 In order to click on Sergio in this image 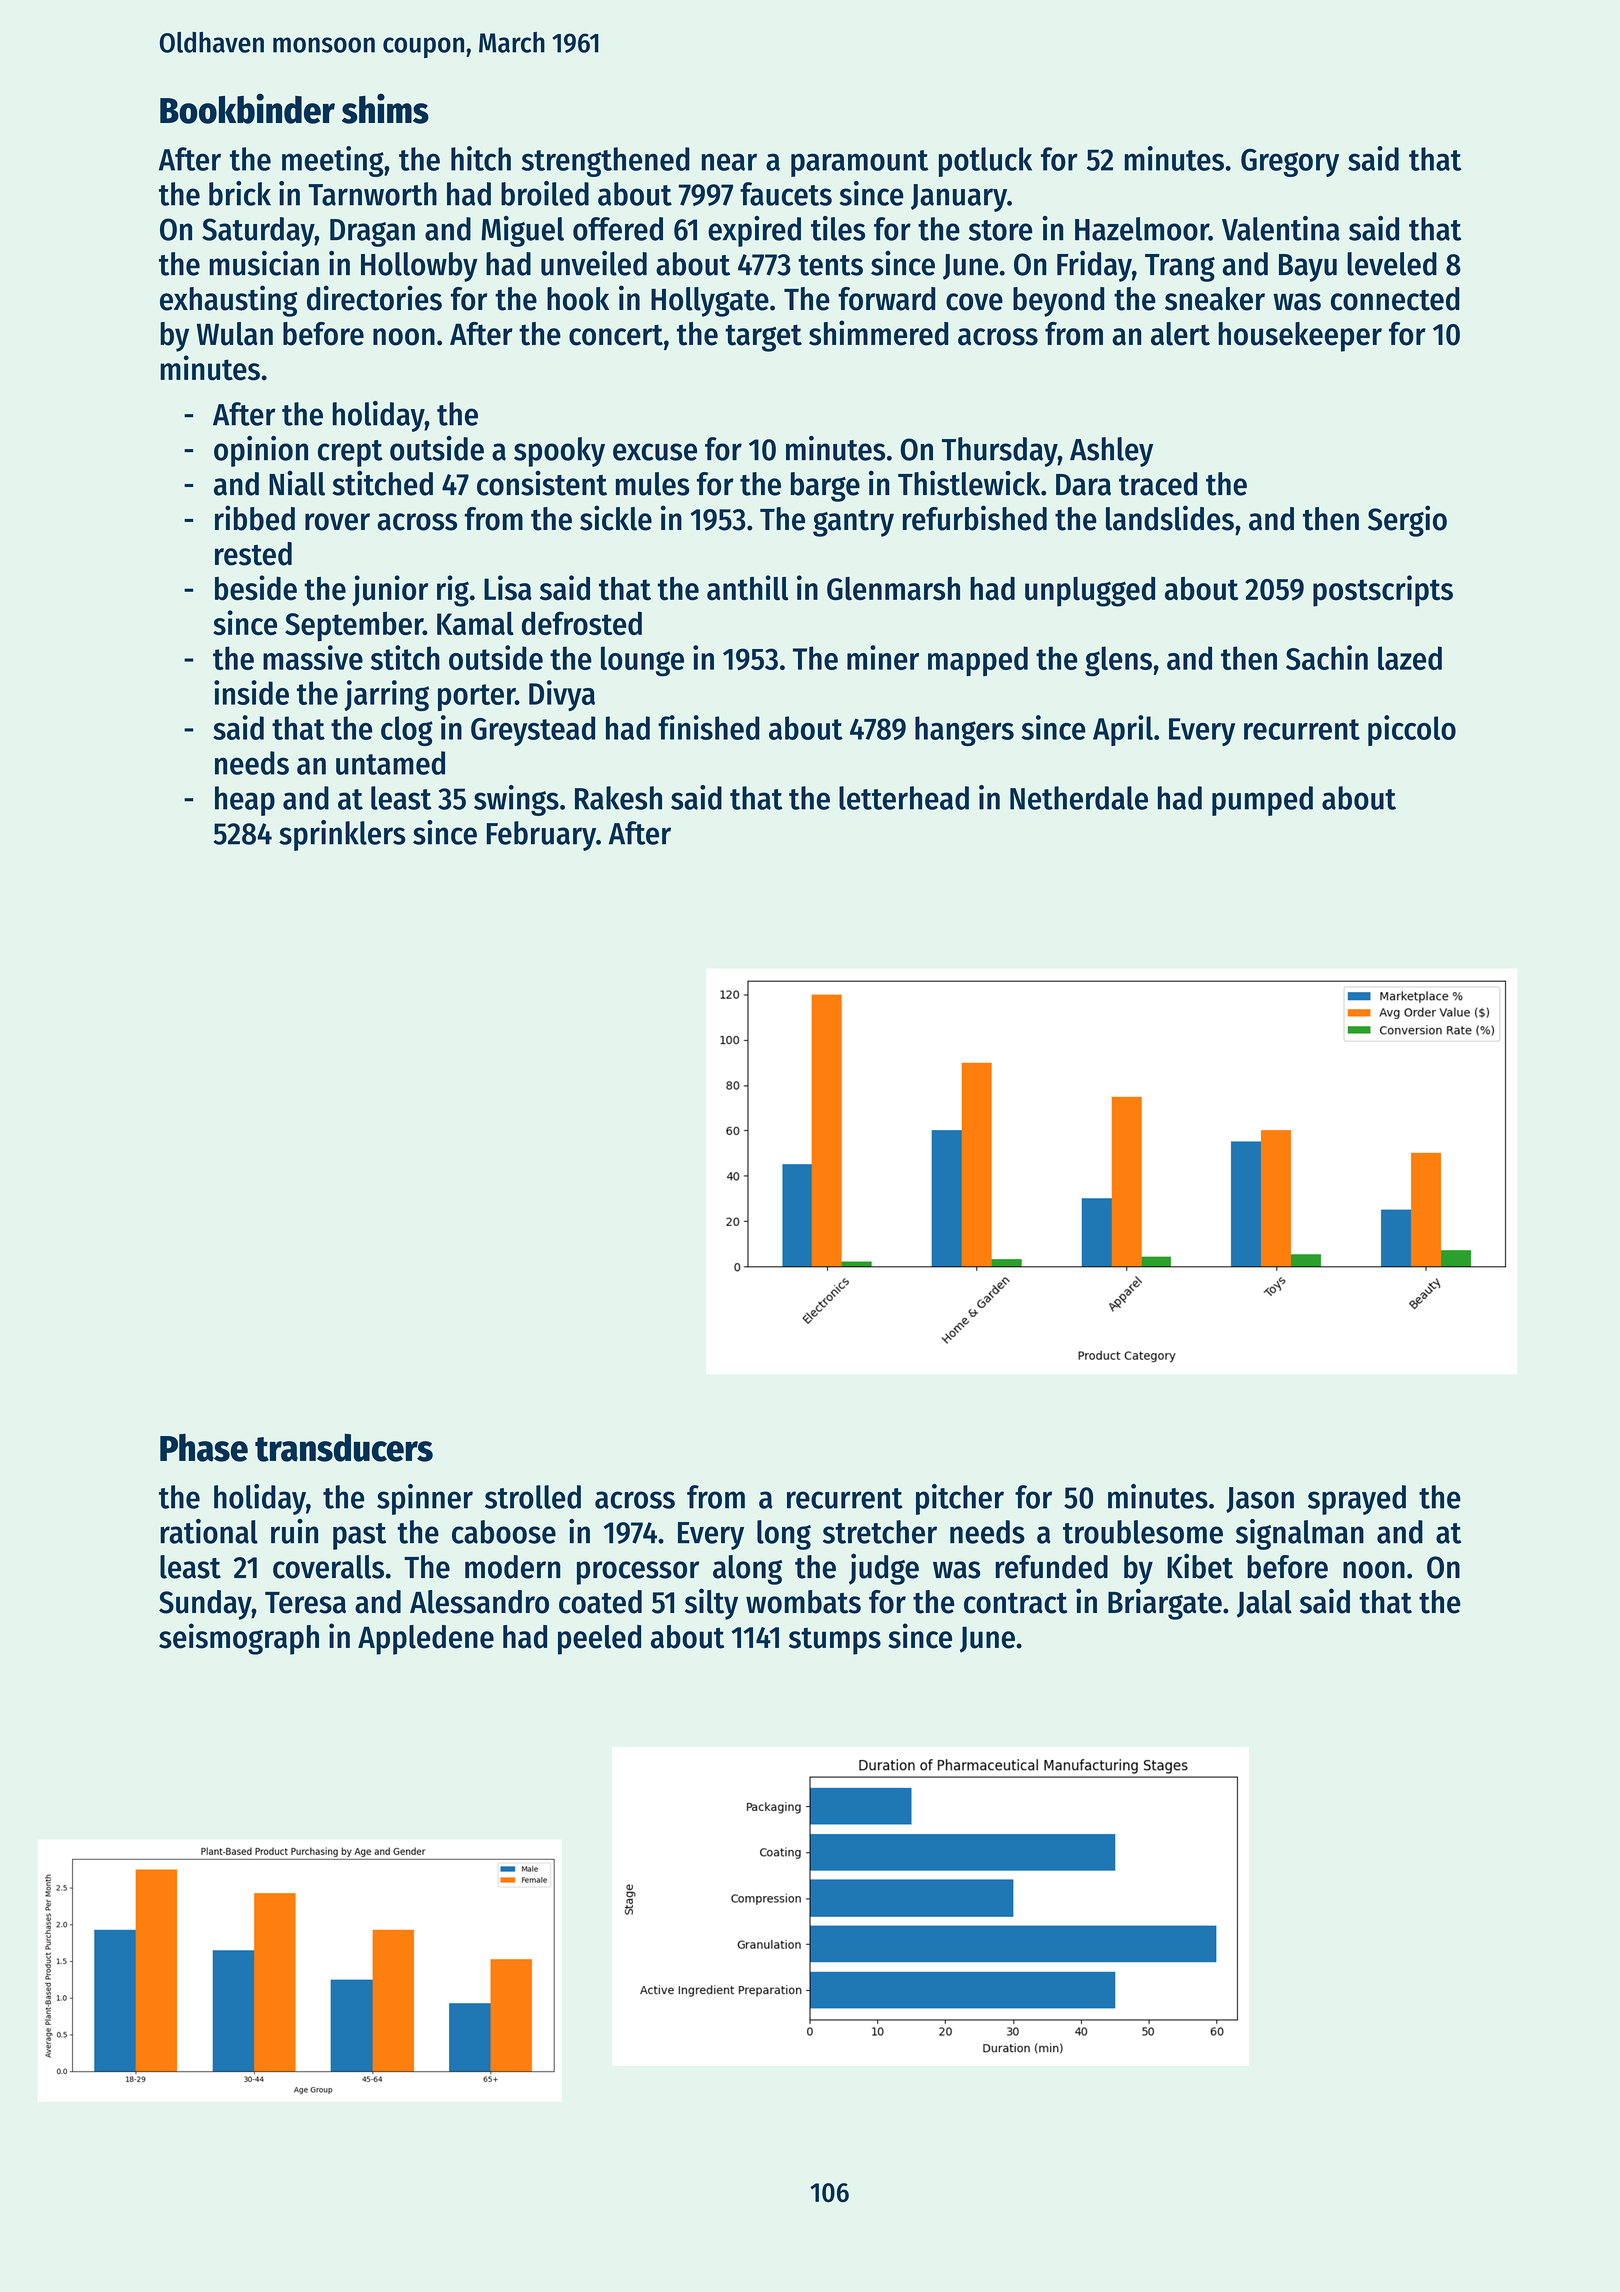, I will do `click(1407, 521)`.
